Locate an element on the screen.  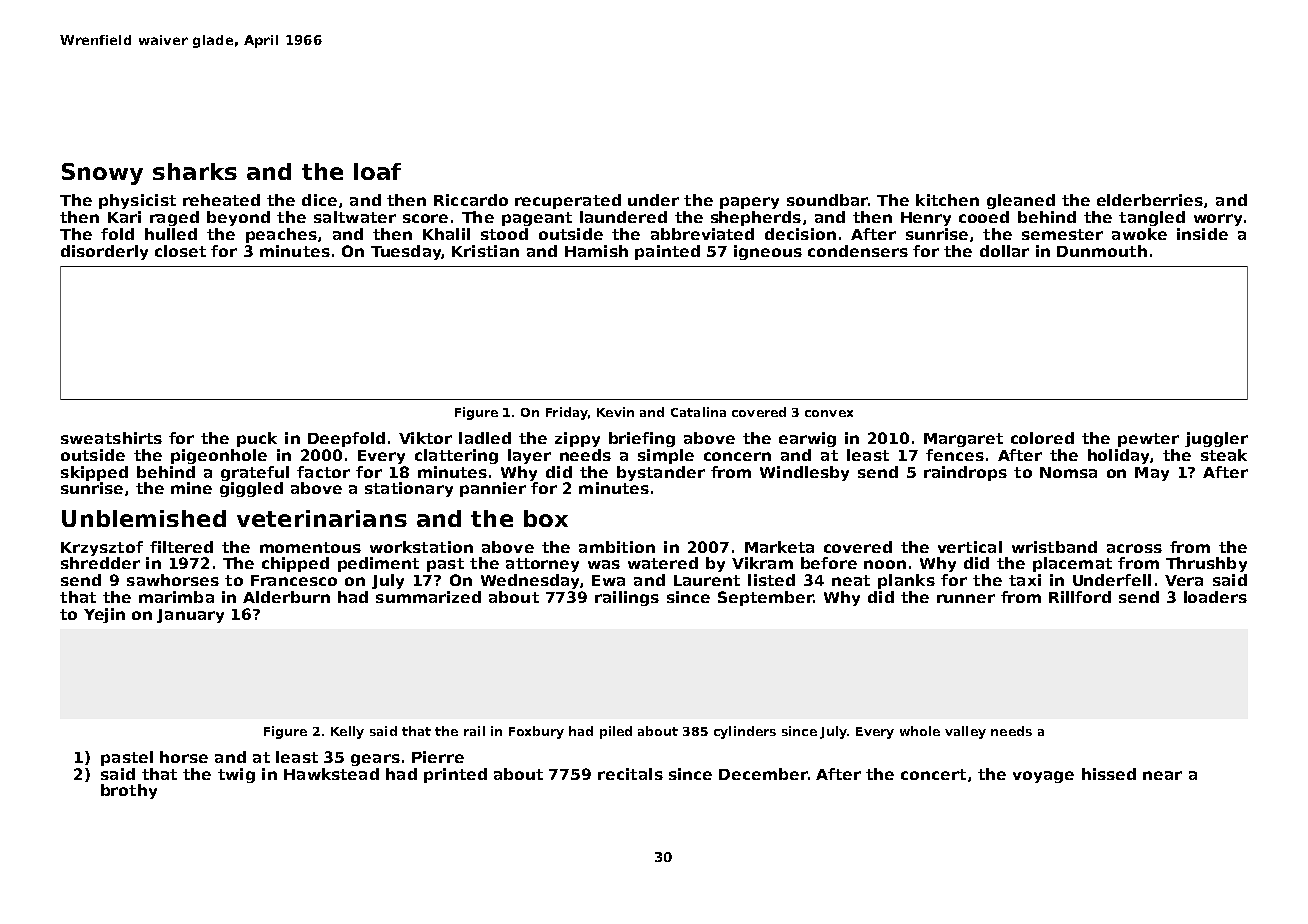
Foxbury is located at coordinates (536, 732).
